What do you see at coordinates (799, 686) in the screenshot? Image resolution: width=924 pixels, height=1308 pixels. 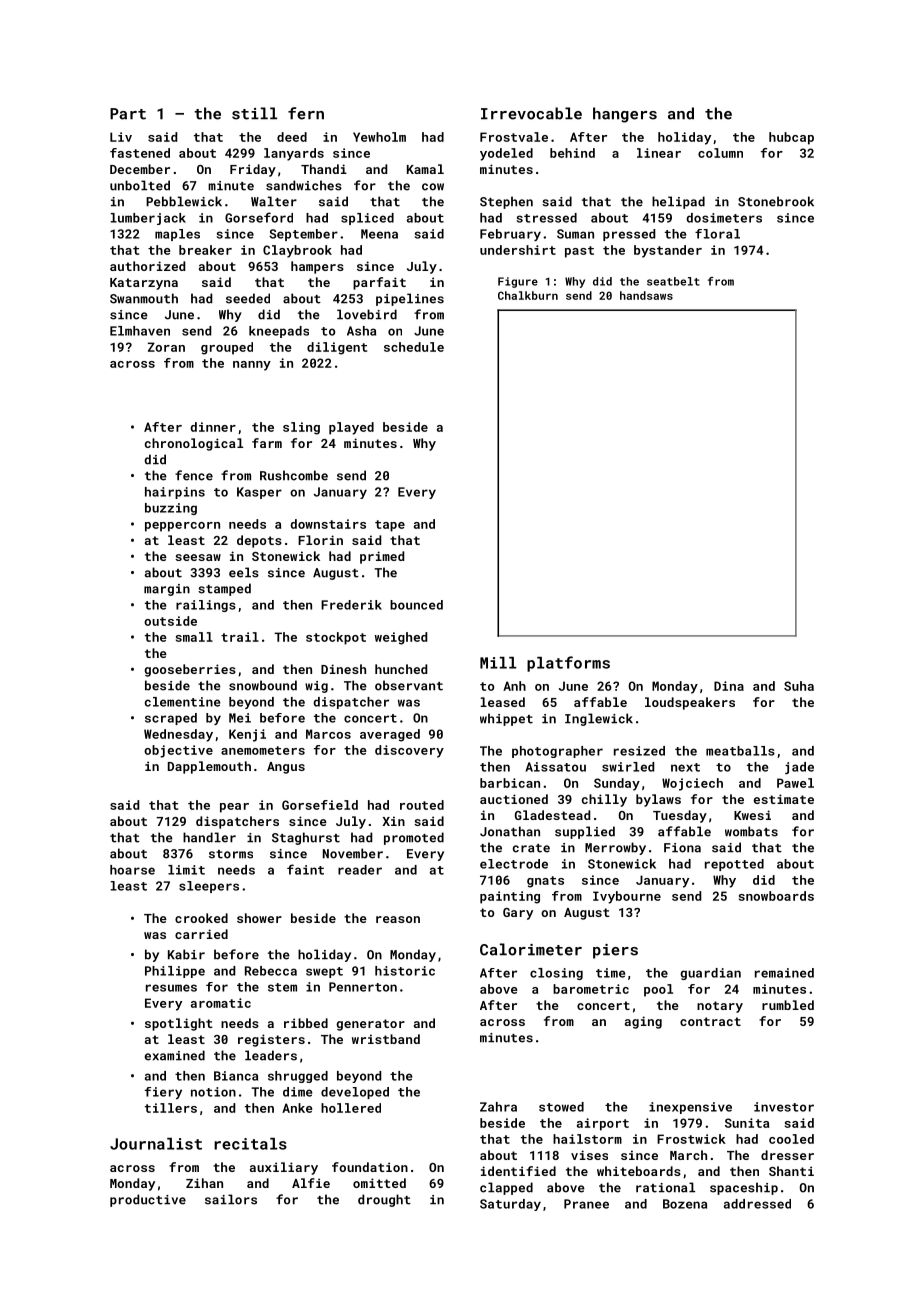 I see `Suha` at bounding box center [799, 686].
